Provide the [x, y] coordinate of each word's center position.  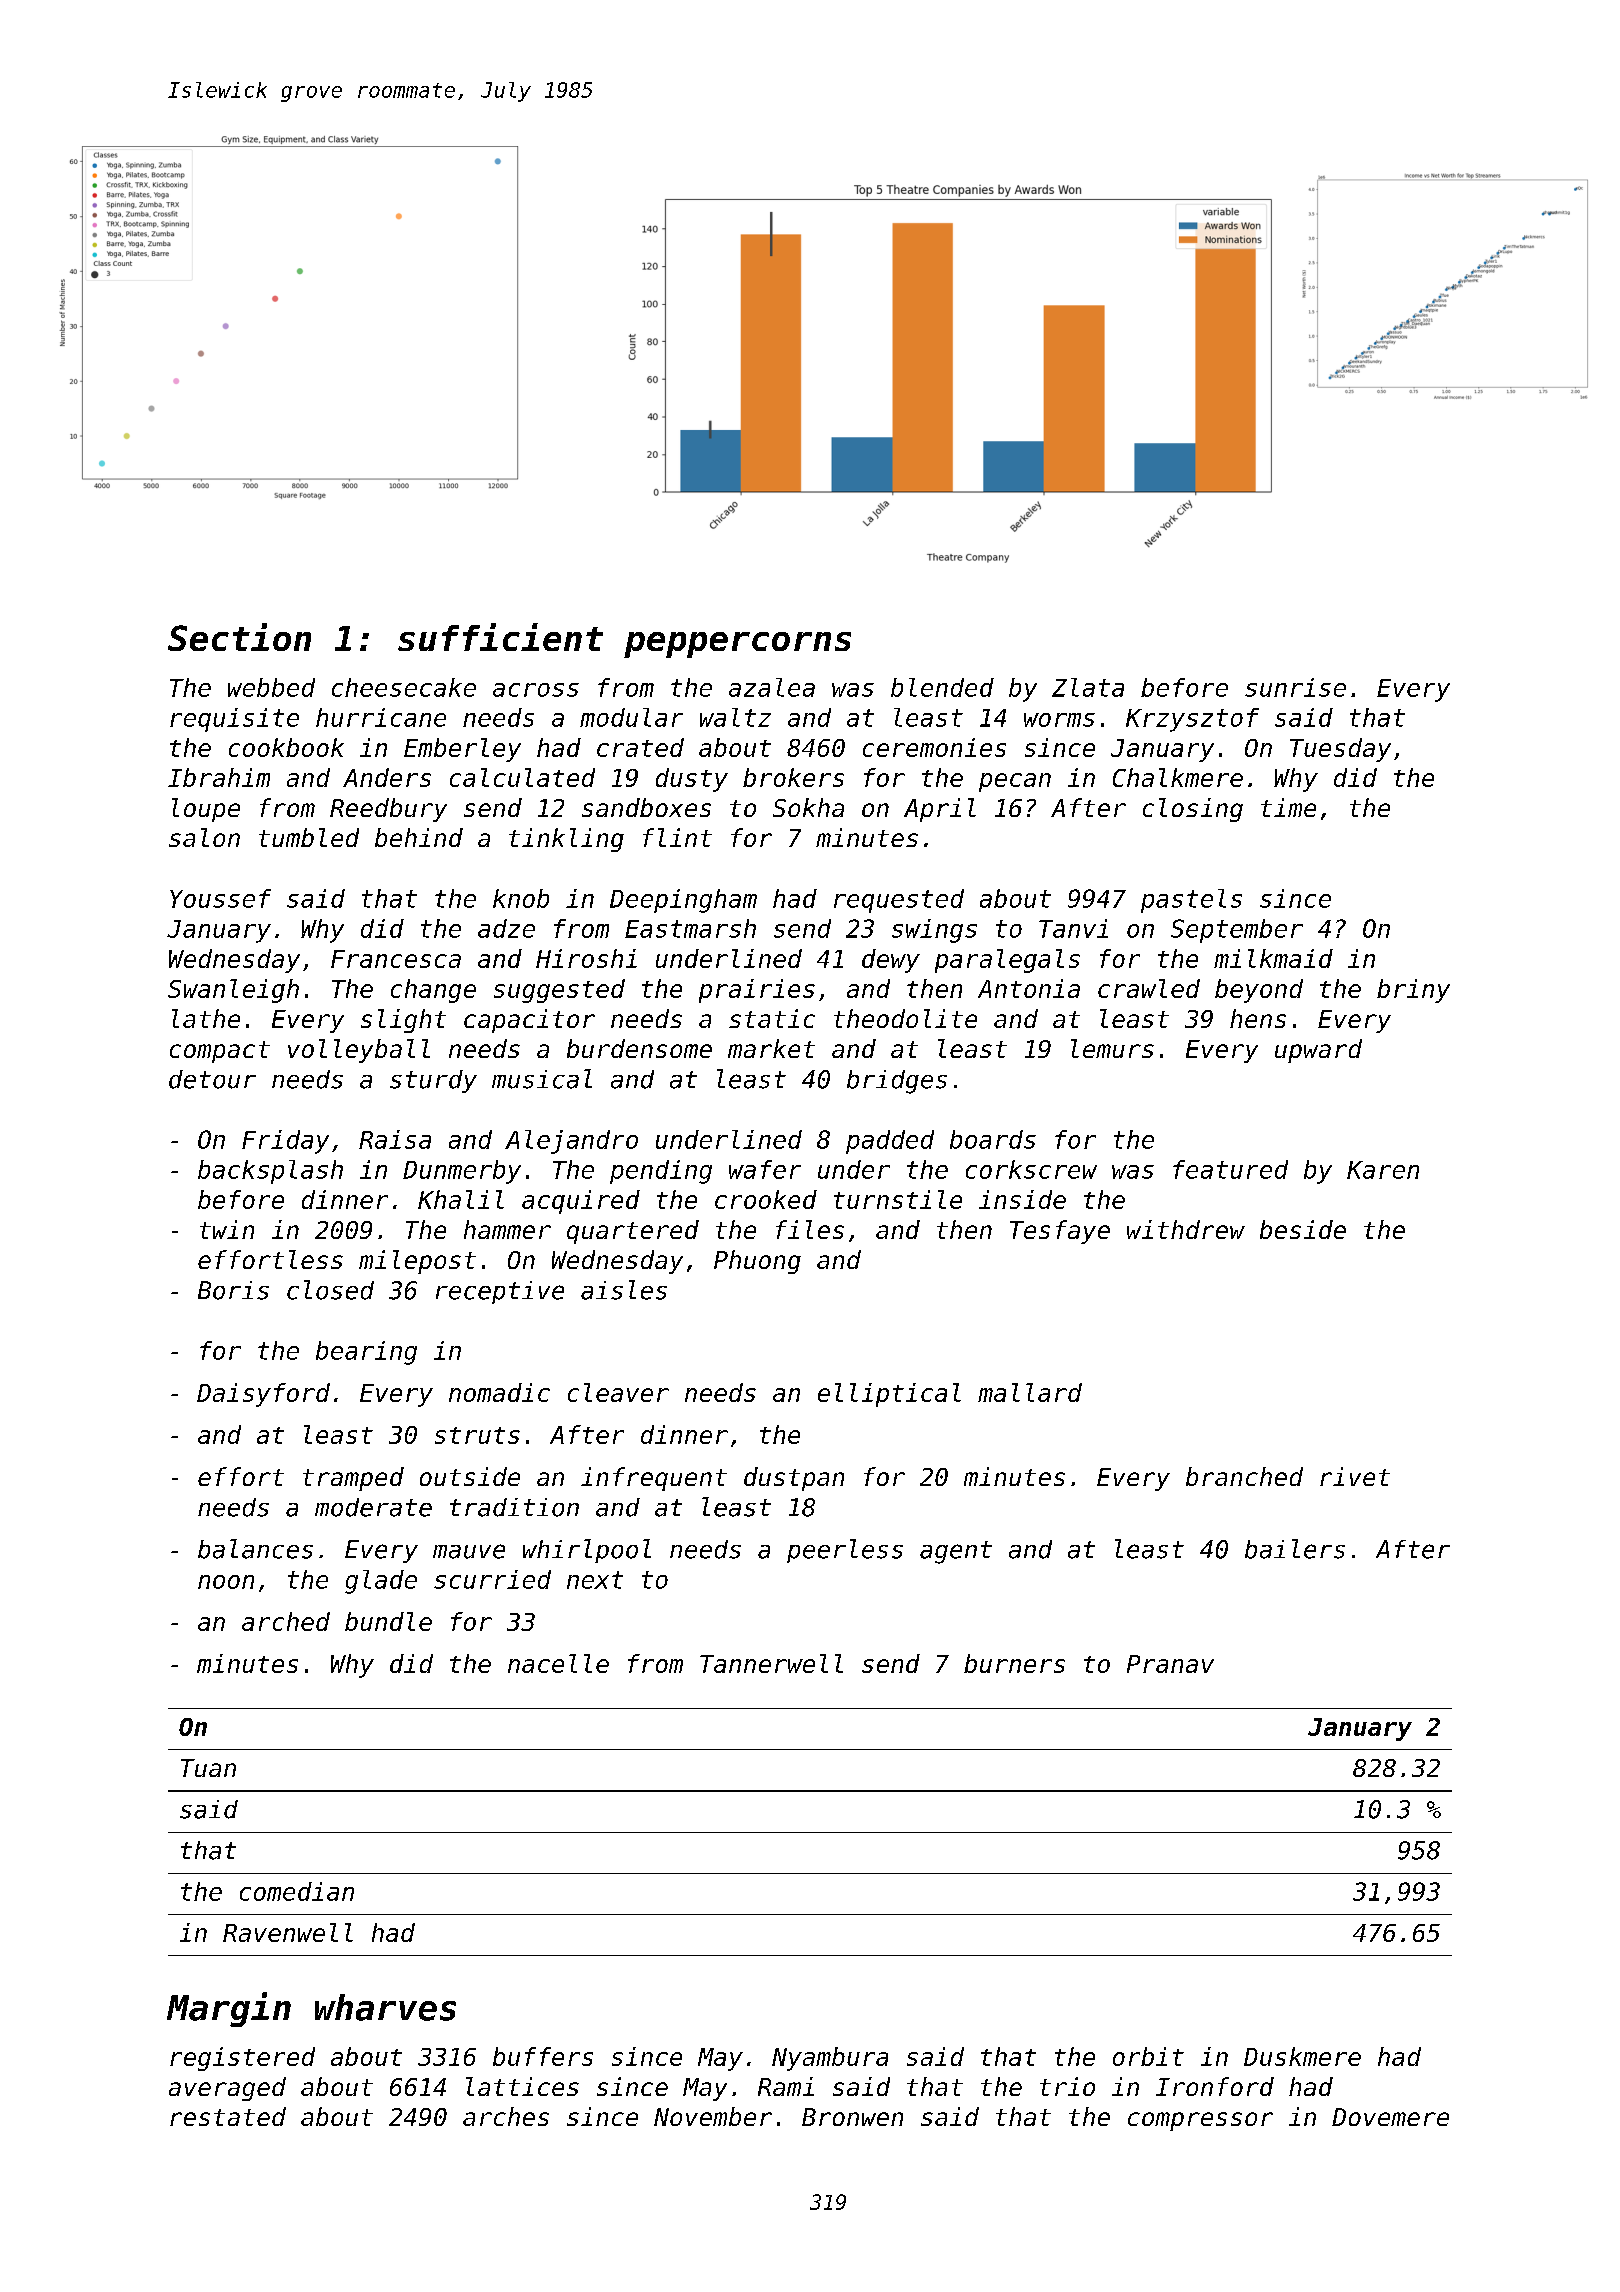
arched [286, 1621]
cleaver [618, 1392]
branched [1244, 1476]
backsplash [270, 1172]
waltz [735, 717]
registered [242, 2059]
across [536, 690]
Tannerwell [771, 1663]
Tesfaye [1060, 1232]
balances [255, 1549]
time [1288, 807]
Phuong [757, 1262]
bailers [1295, 1549]
